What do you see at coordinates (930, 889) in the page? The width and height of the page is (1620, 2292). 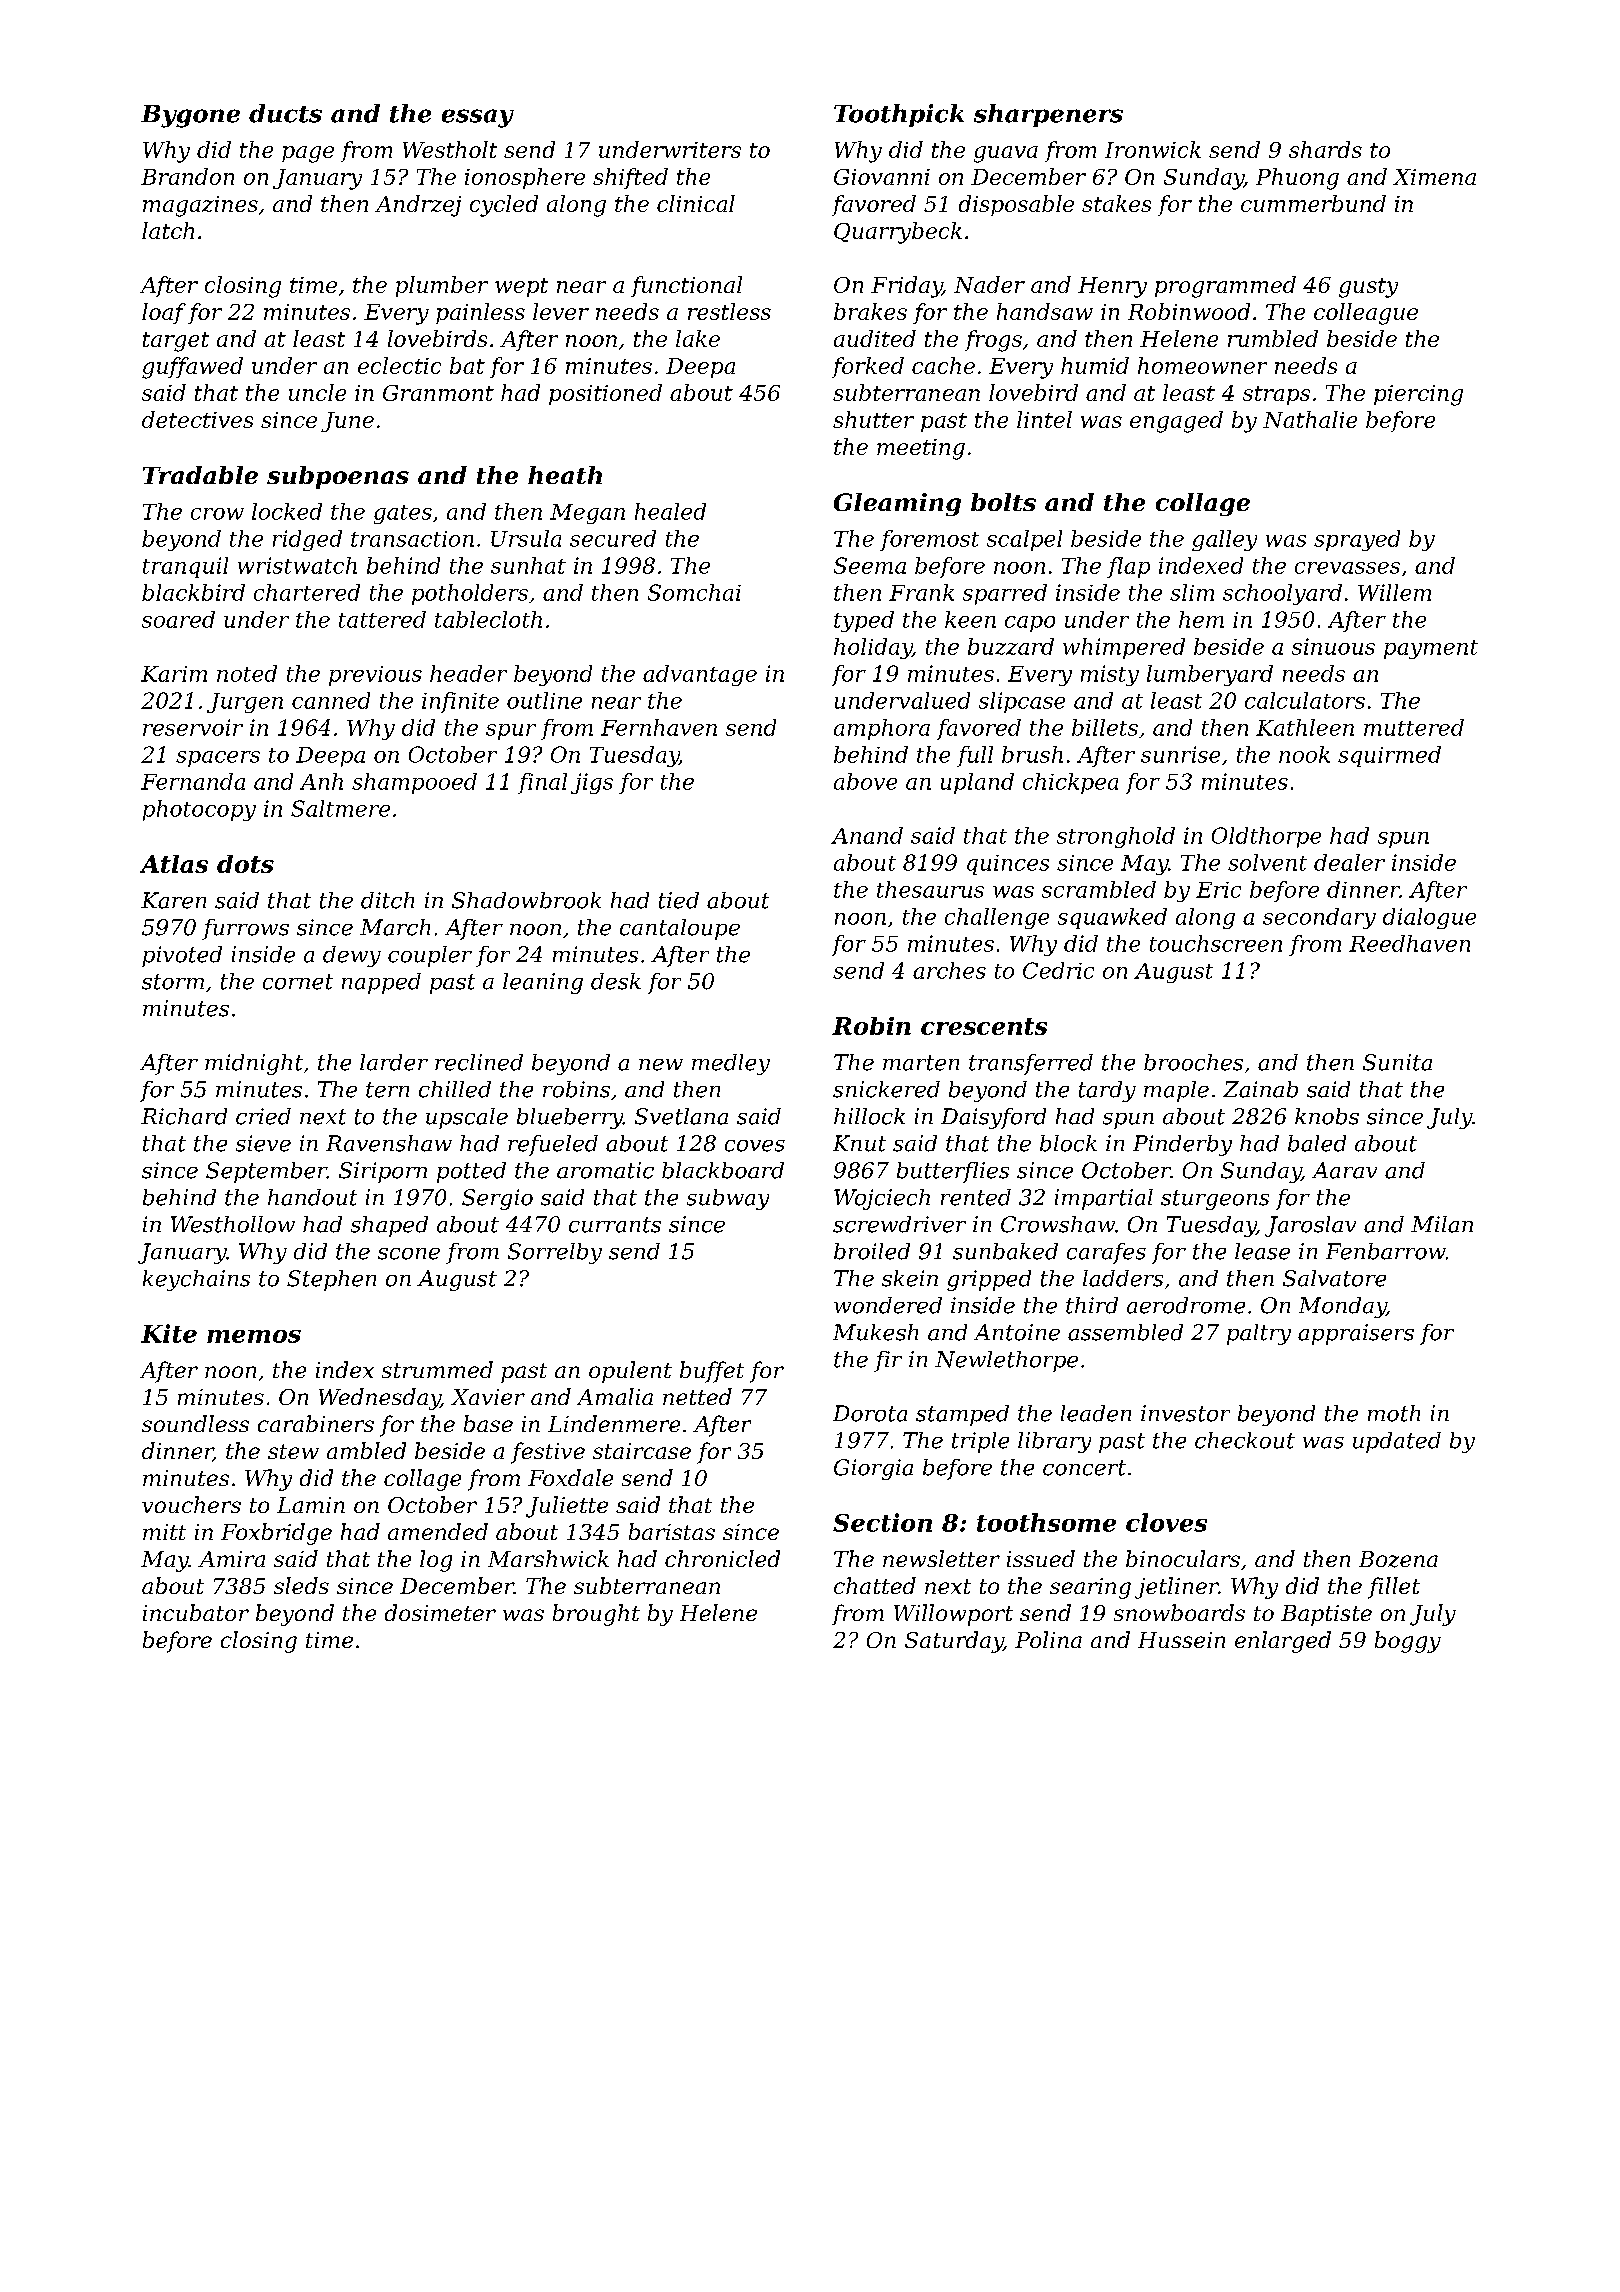 I see `thesaurus` at bounding box center [930, 889].
